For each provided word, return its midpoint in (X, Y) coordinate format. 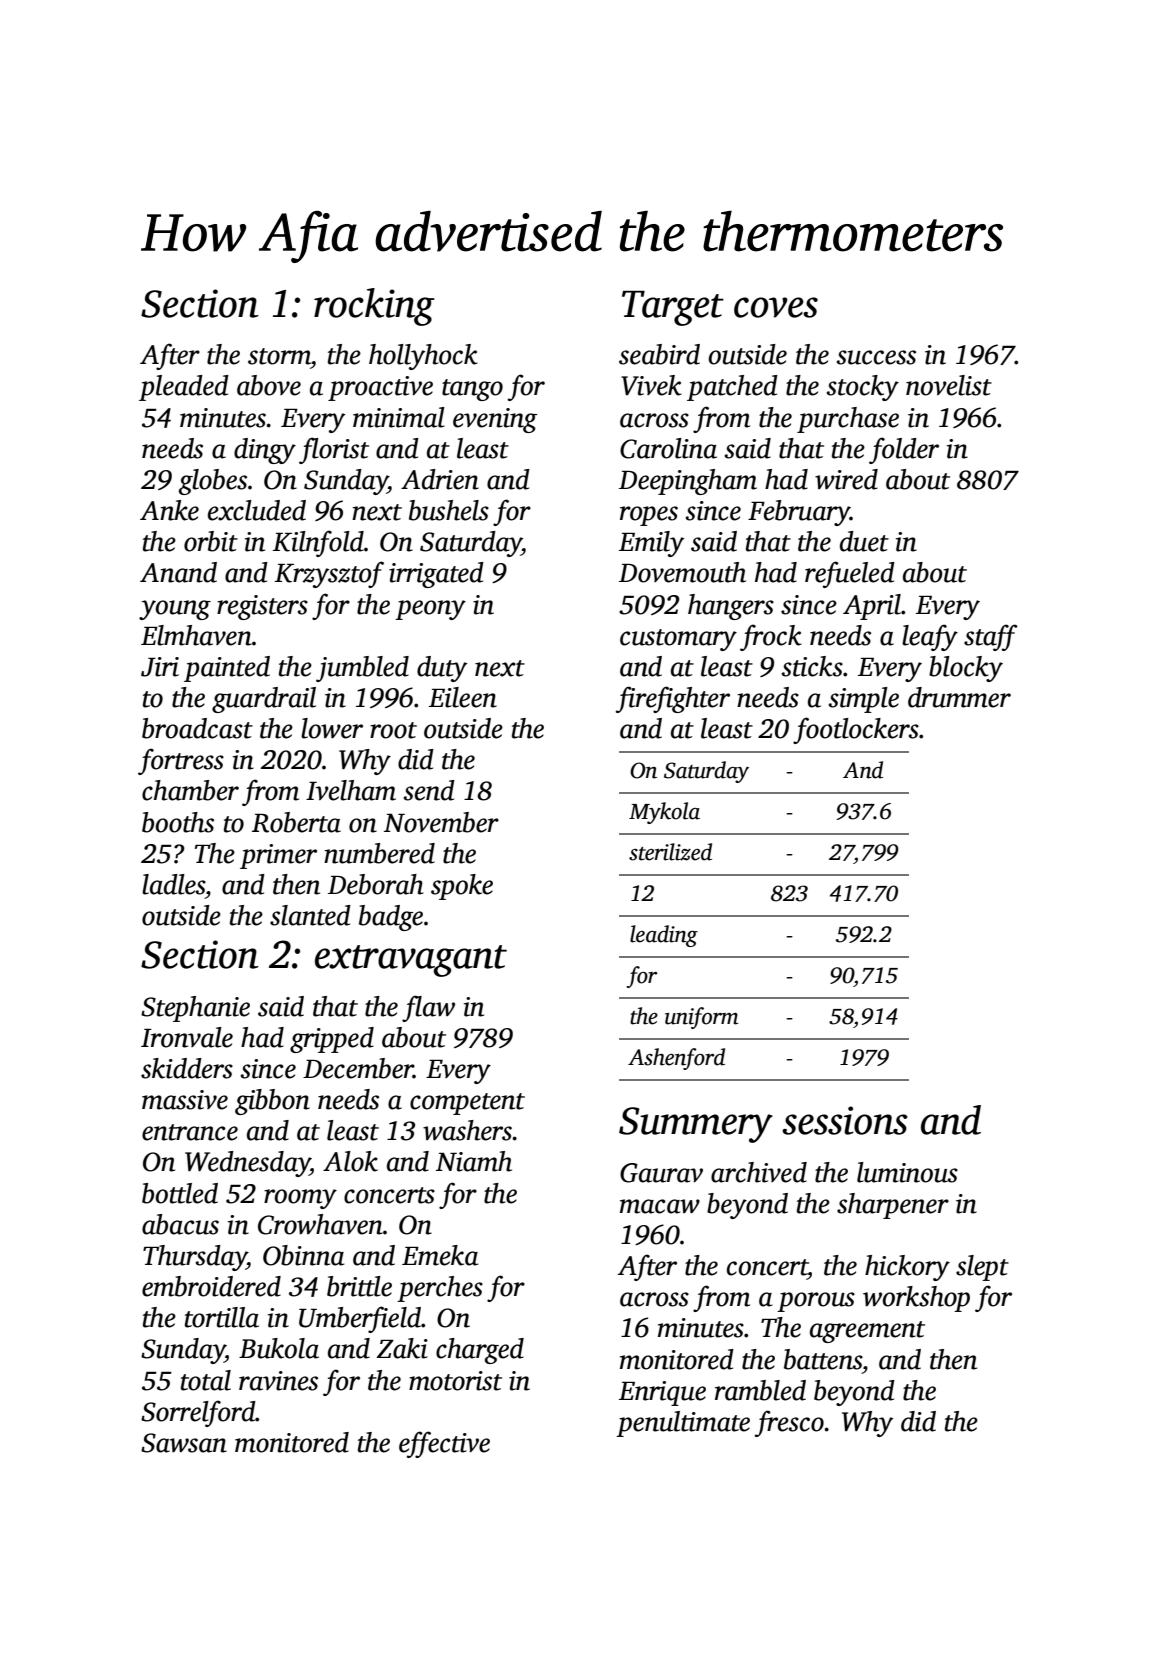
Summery (696, 1125)
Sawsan (184, 1443)
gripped (332, 1040)
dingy (265, 451)
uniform (701, 1018)
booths (178, 822)
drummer (959, 697)
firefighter (673, 699)
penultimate (683, 1424)
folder (904, 450)
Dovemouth (682, 572)
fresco (789, 1423)
